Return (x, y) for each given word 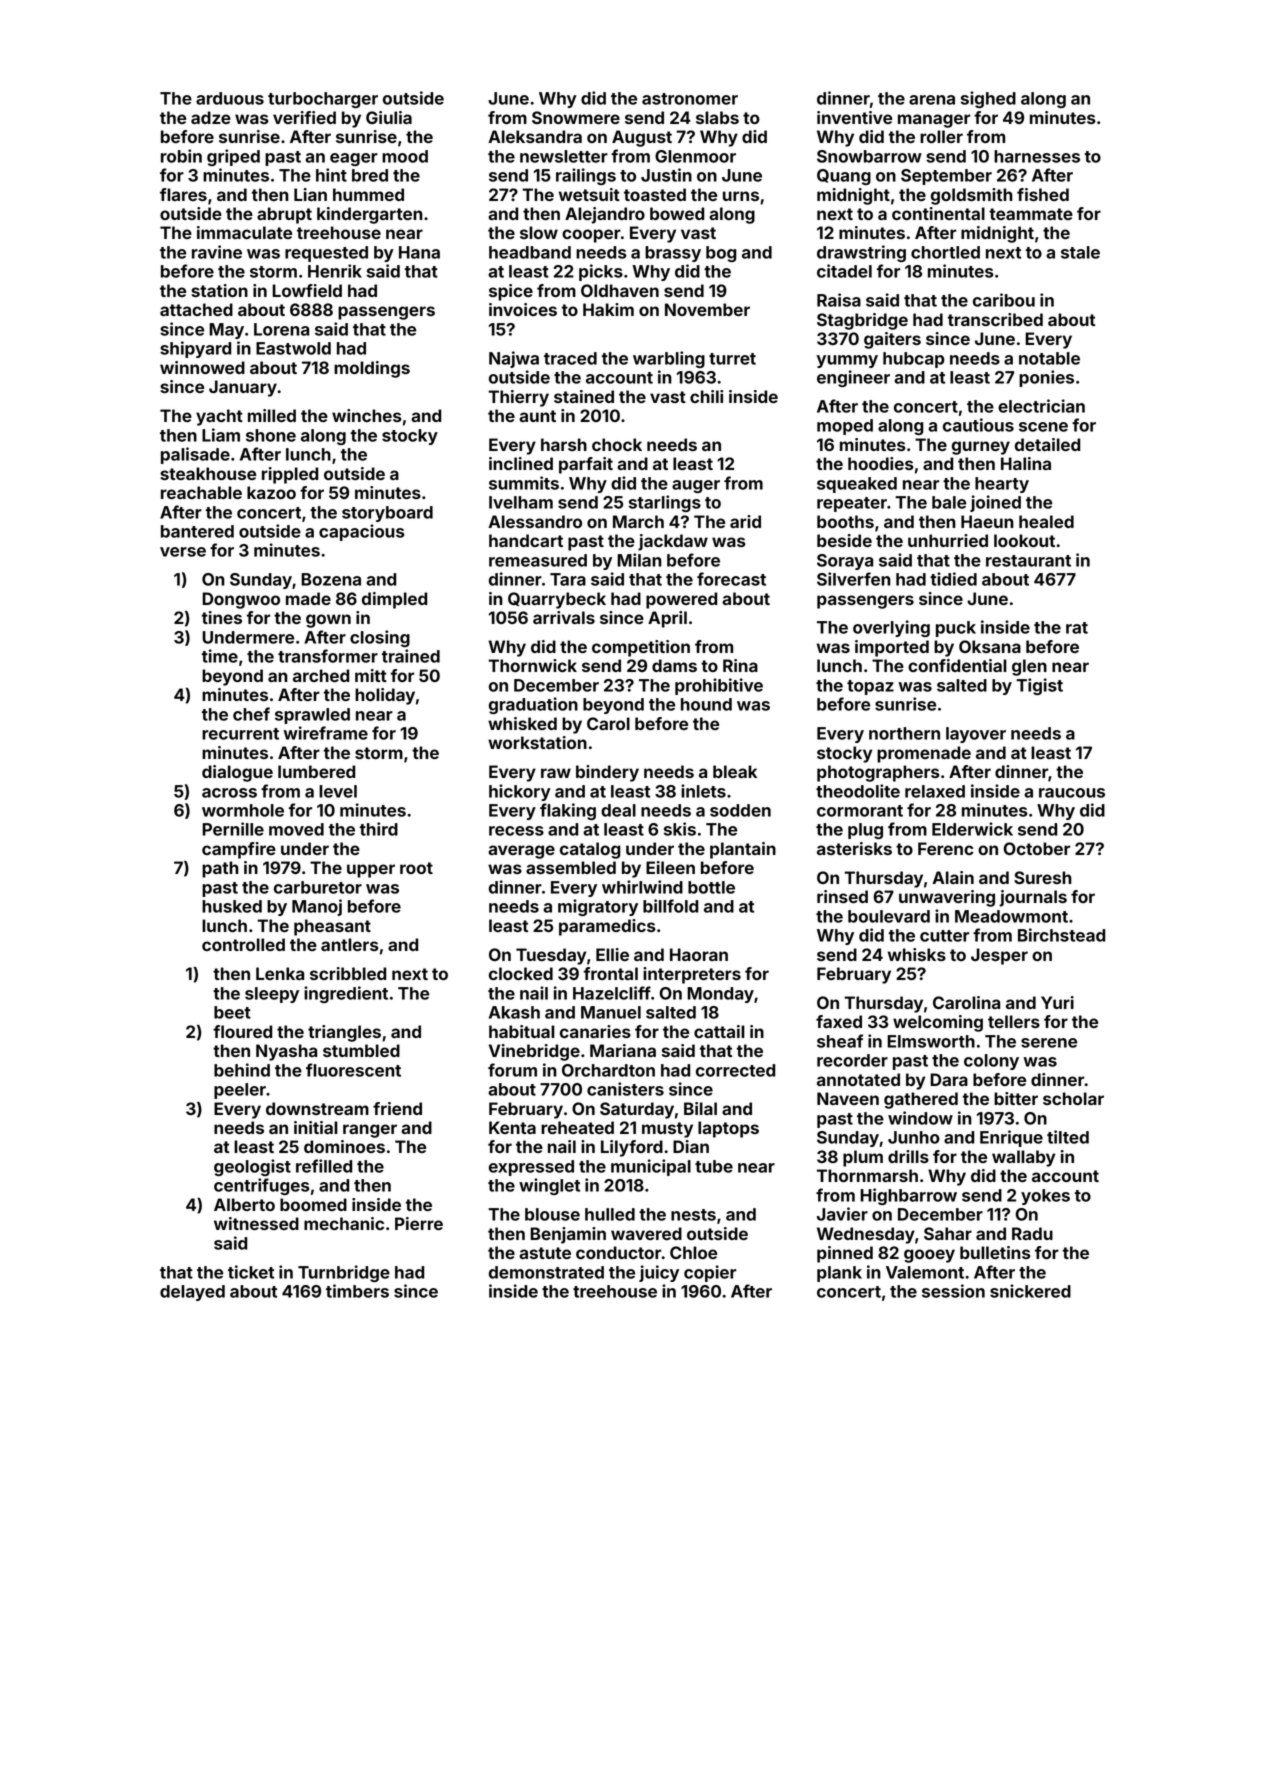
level (338, 791)
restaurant (1028, 561)
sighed (988, 99)
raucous (1072, 793)
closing (380, 638)
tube (714, 1166)
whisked (522, 723)
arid (745, 521)
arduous (230, 98)
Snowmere (576, 117)
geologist (252, 1167)
